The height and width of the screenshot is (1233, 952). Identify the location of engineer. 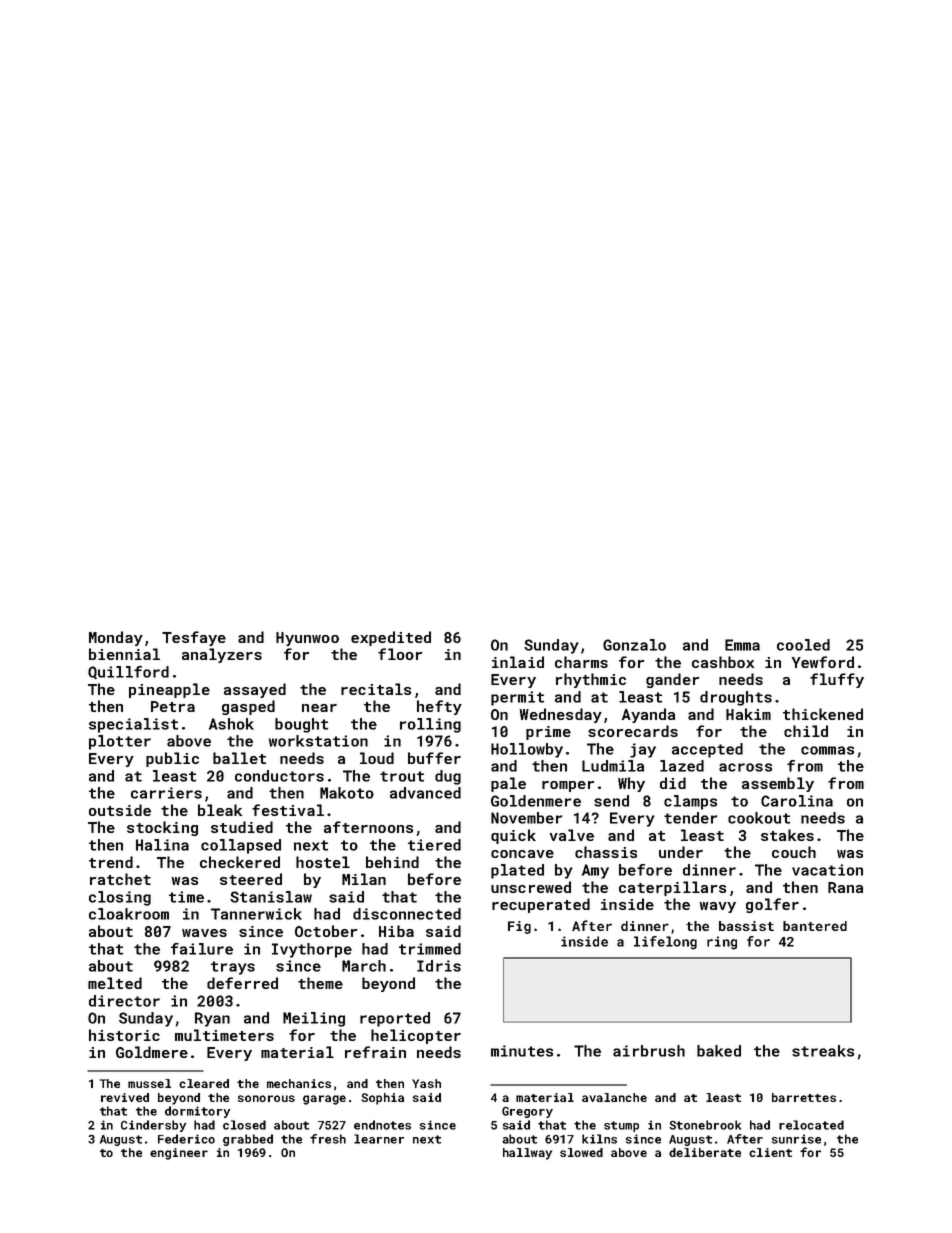
(179, 1154).
